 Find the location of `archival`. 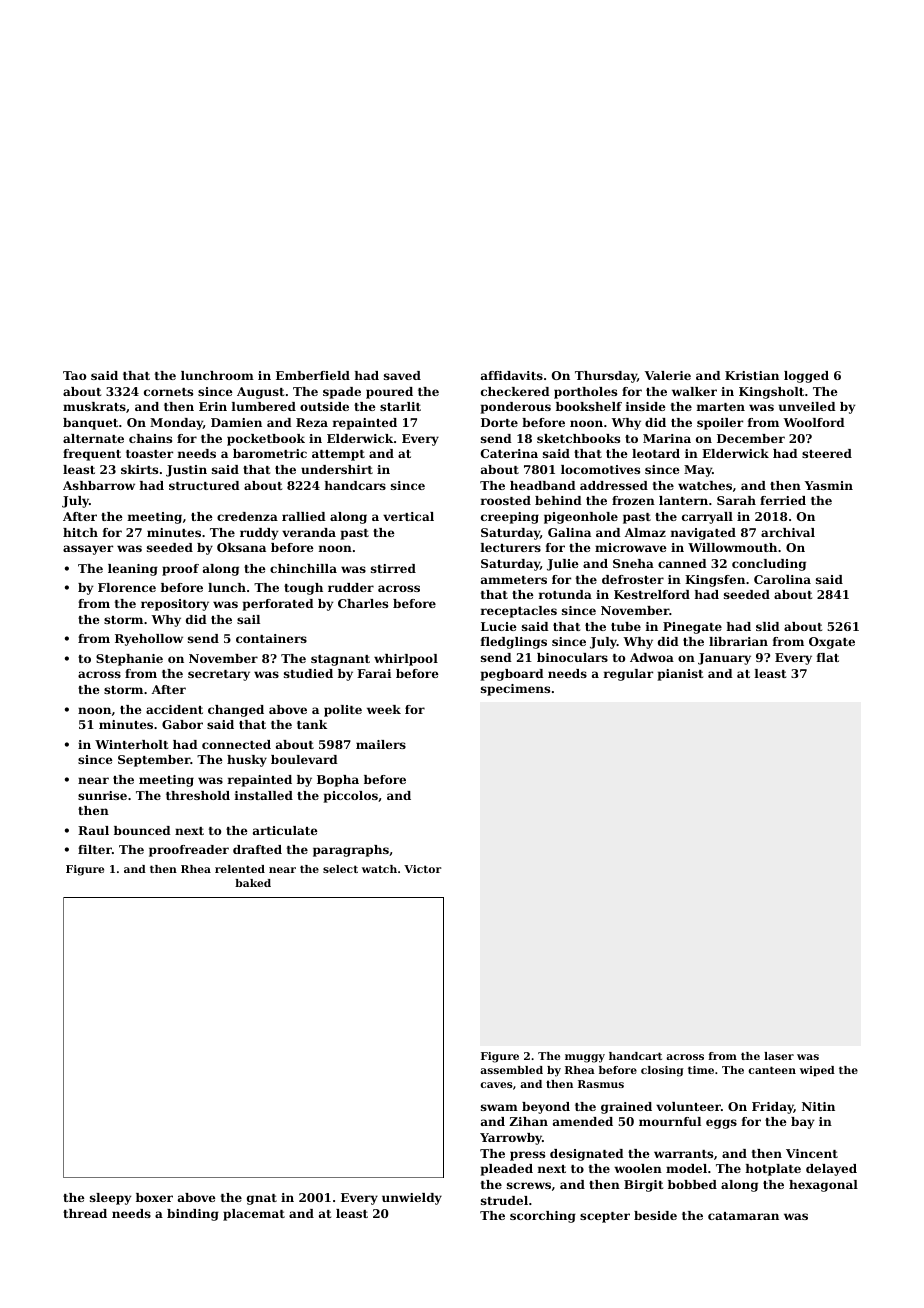

archival is located at coordinates (788, 532).
